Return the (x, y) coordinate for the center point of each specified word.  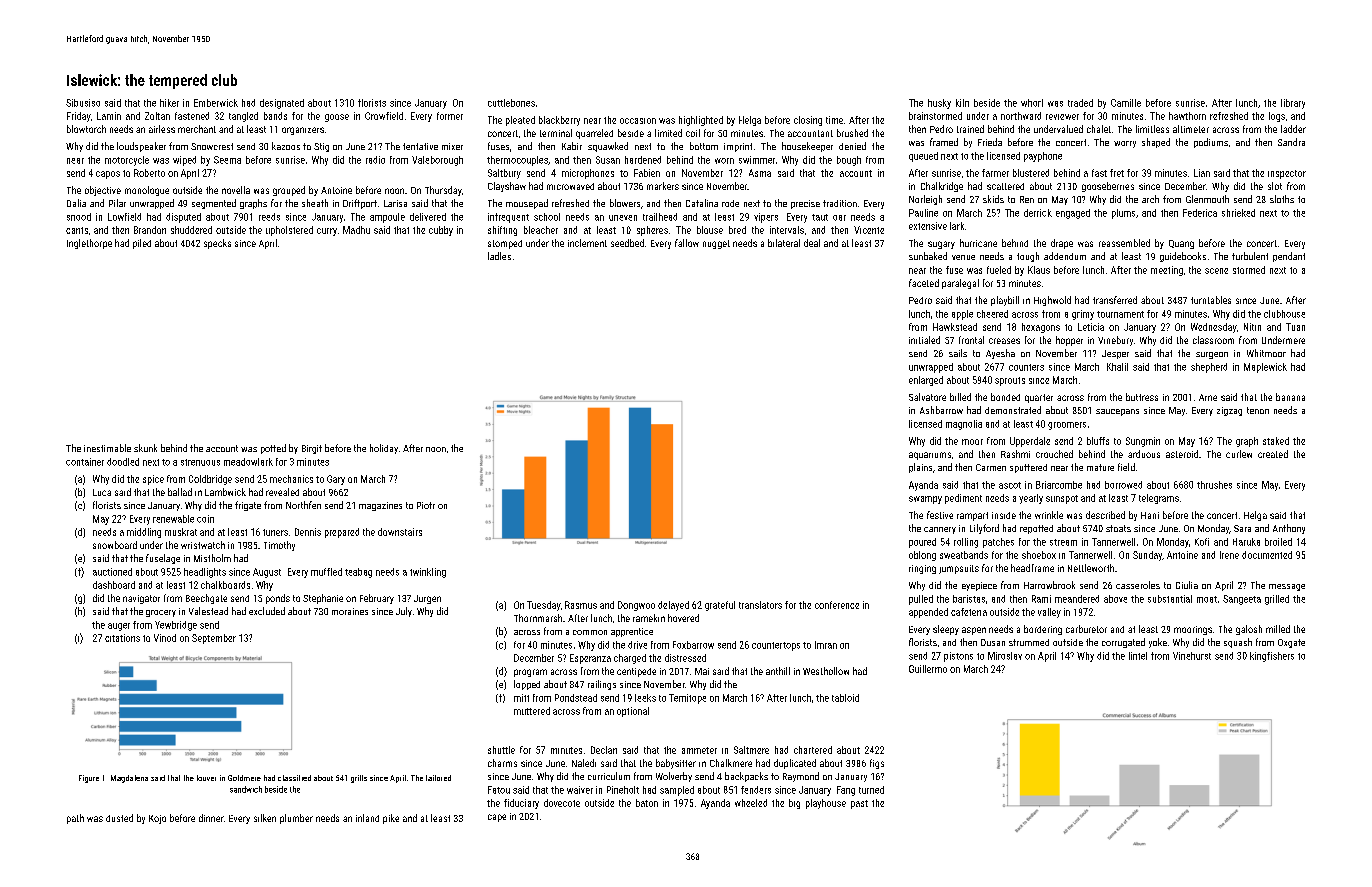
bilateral (784, 243)
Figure (89, 779)
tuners (275, 532)
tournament (1120, 314)
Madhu (356, 230)
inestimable (107, 448)
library (1293, 104)
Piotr (426, 505)
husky (939, 104)
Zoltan (157, 116)
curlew (1239, 454)
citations (122, 638)
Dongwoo (636, 606)
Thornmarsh (538, 618)
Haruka (1246, 542)
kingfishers (1272, 657)
